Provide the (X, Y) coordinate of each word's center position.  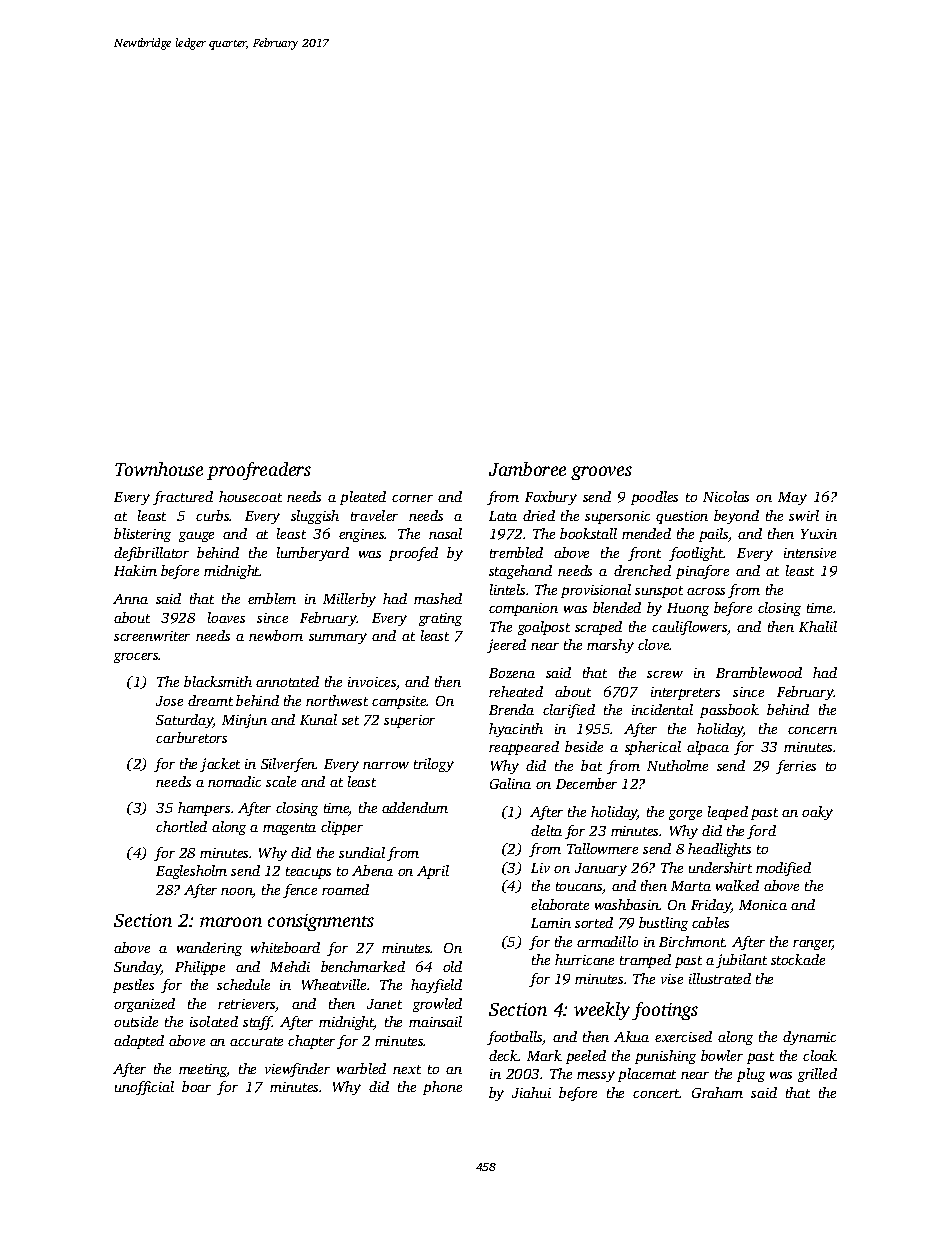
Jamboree (527, 469)
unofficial (144, 1088)
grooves (601, 473)
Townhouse (159, 469)
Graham (717, 1092)
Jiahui (531, 1092)
